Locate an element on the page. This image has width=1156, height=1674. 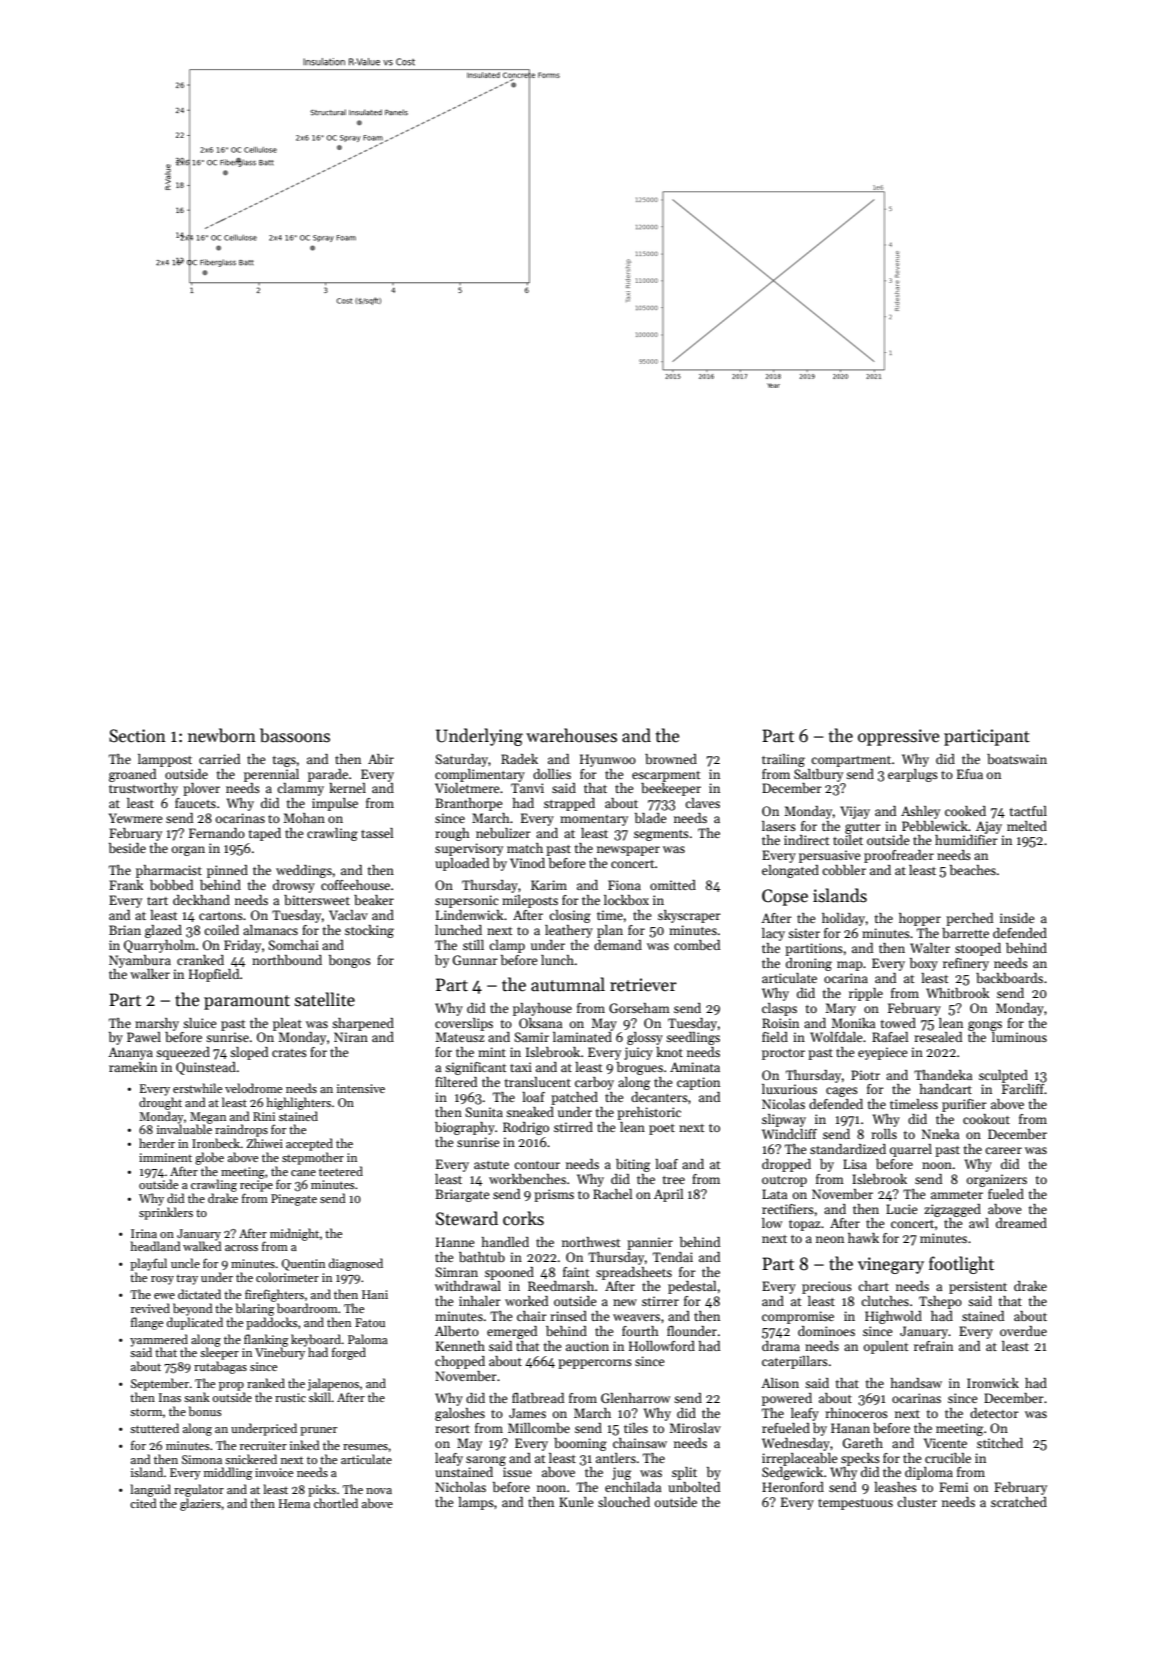
Farcliff is located at coordinates (1023, 1089).
